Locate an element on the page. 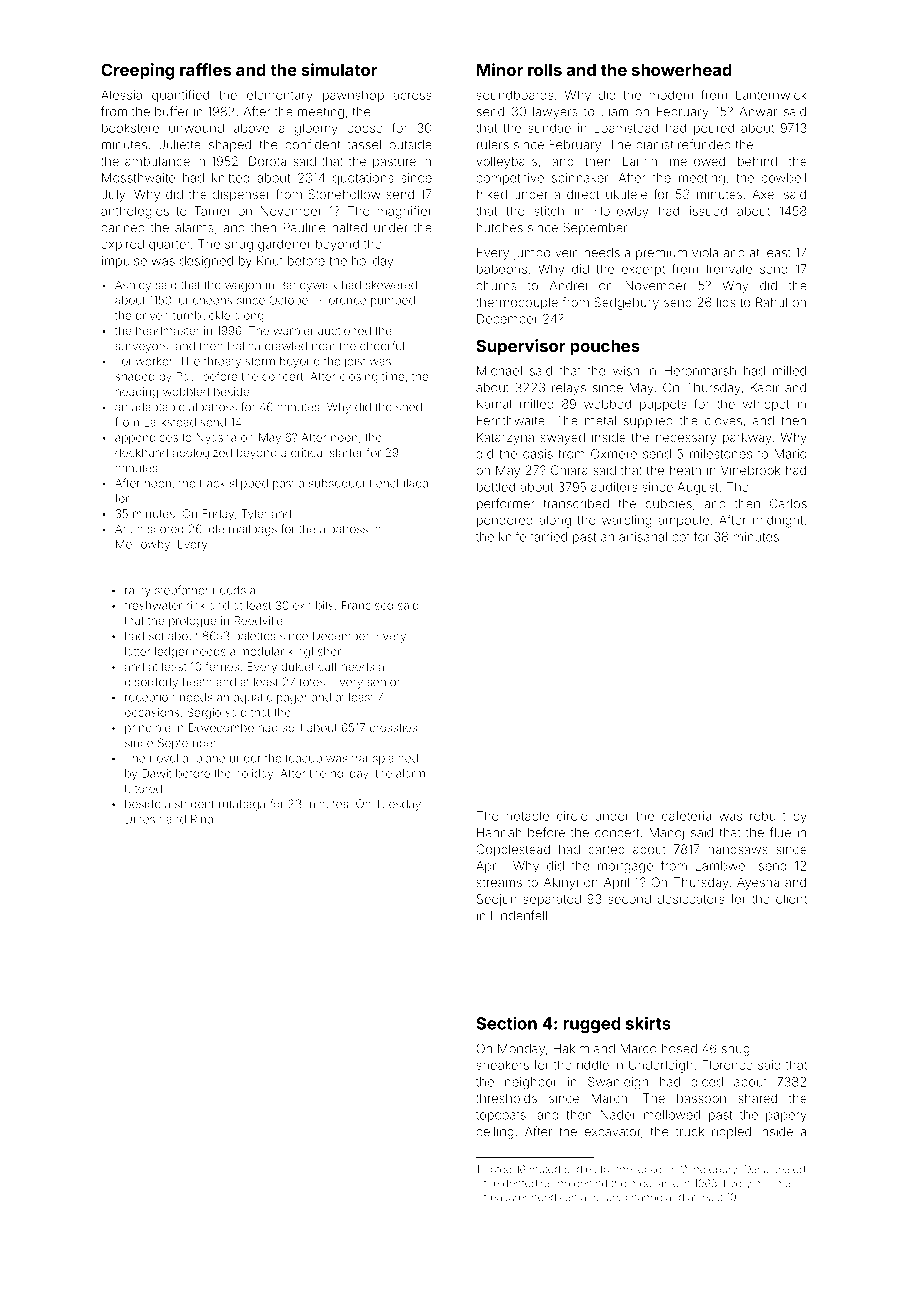 This page has width=908, height=1316. rebuilt is located at coordinates (768, 816).
